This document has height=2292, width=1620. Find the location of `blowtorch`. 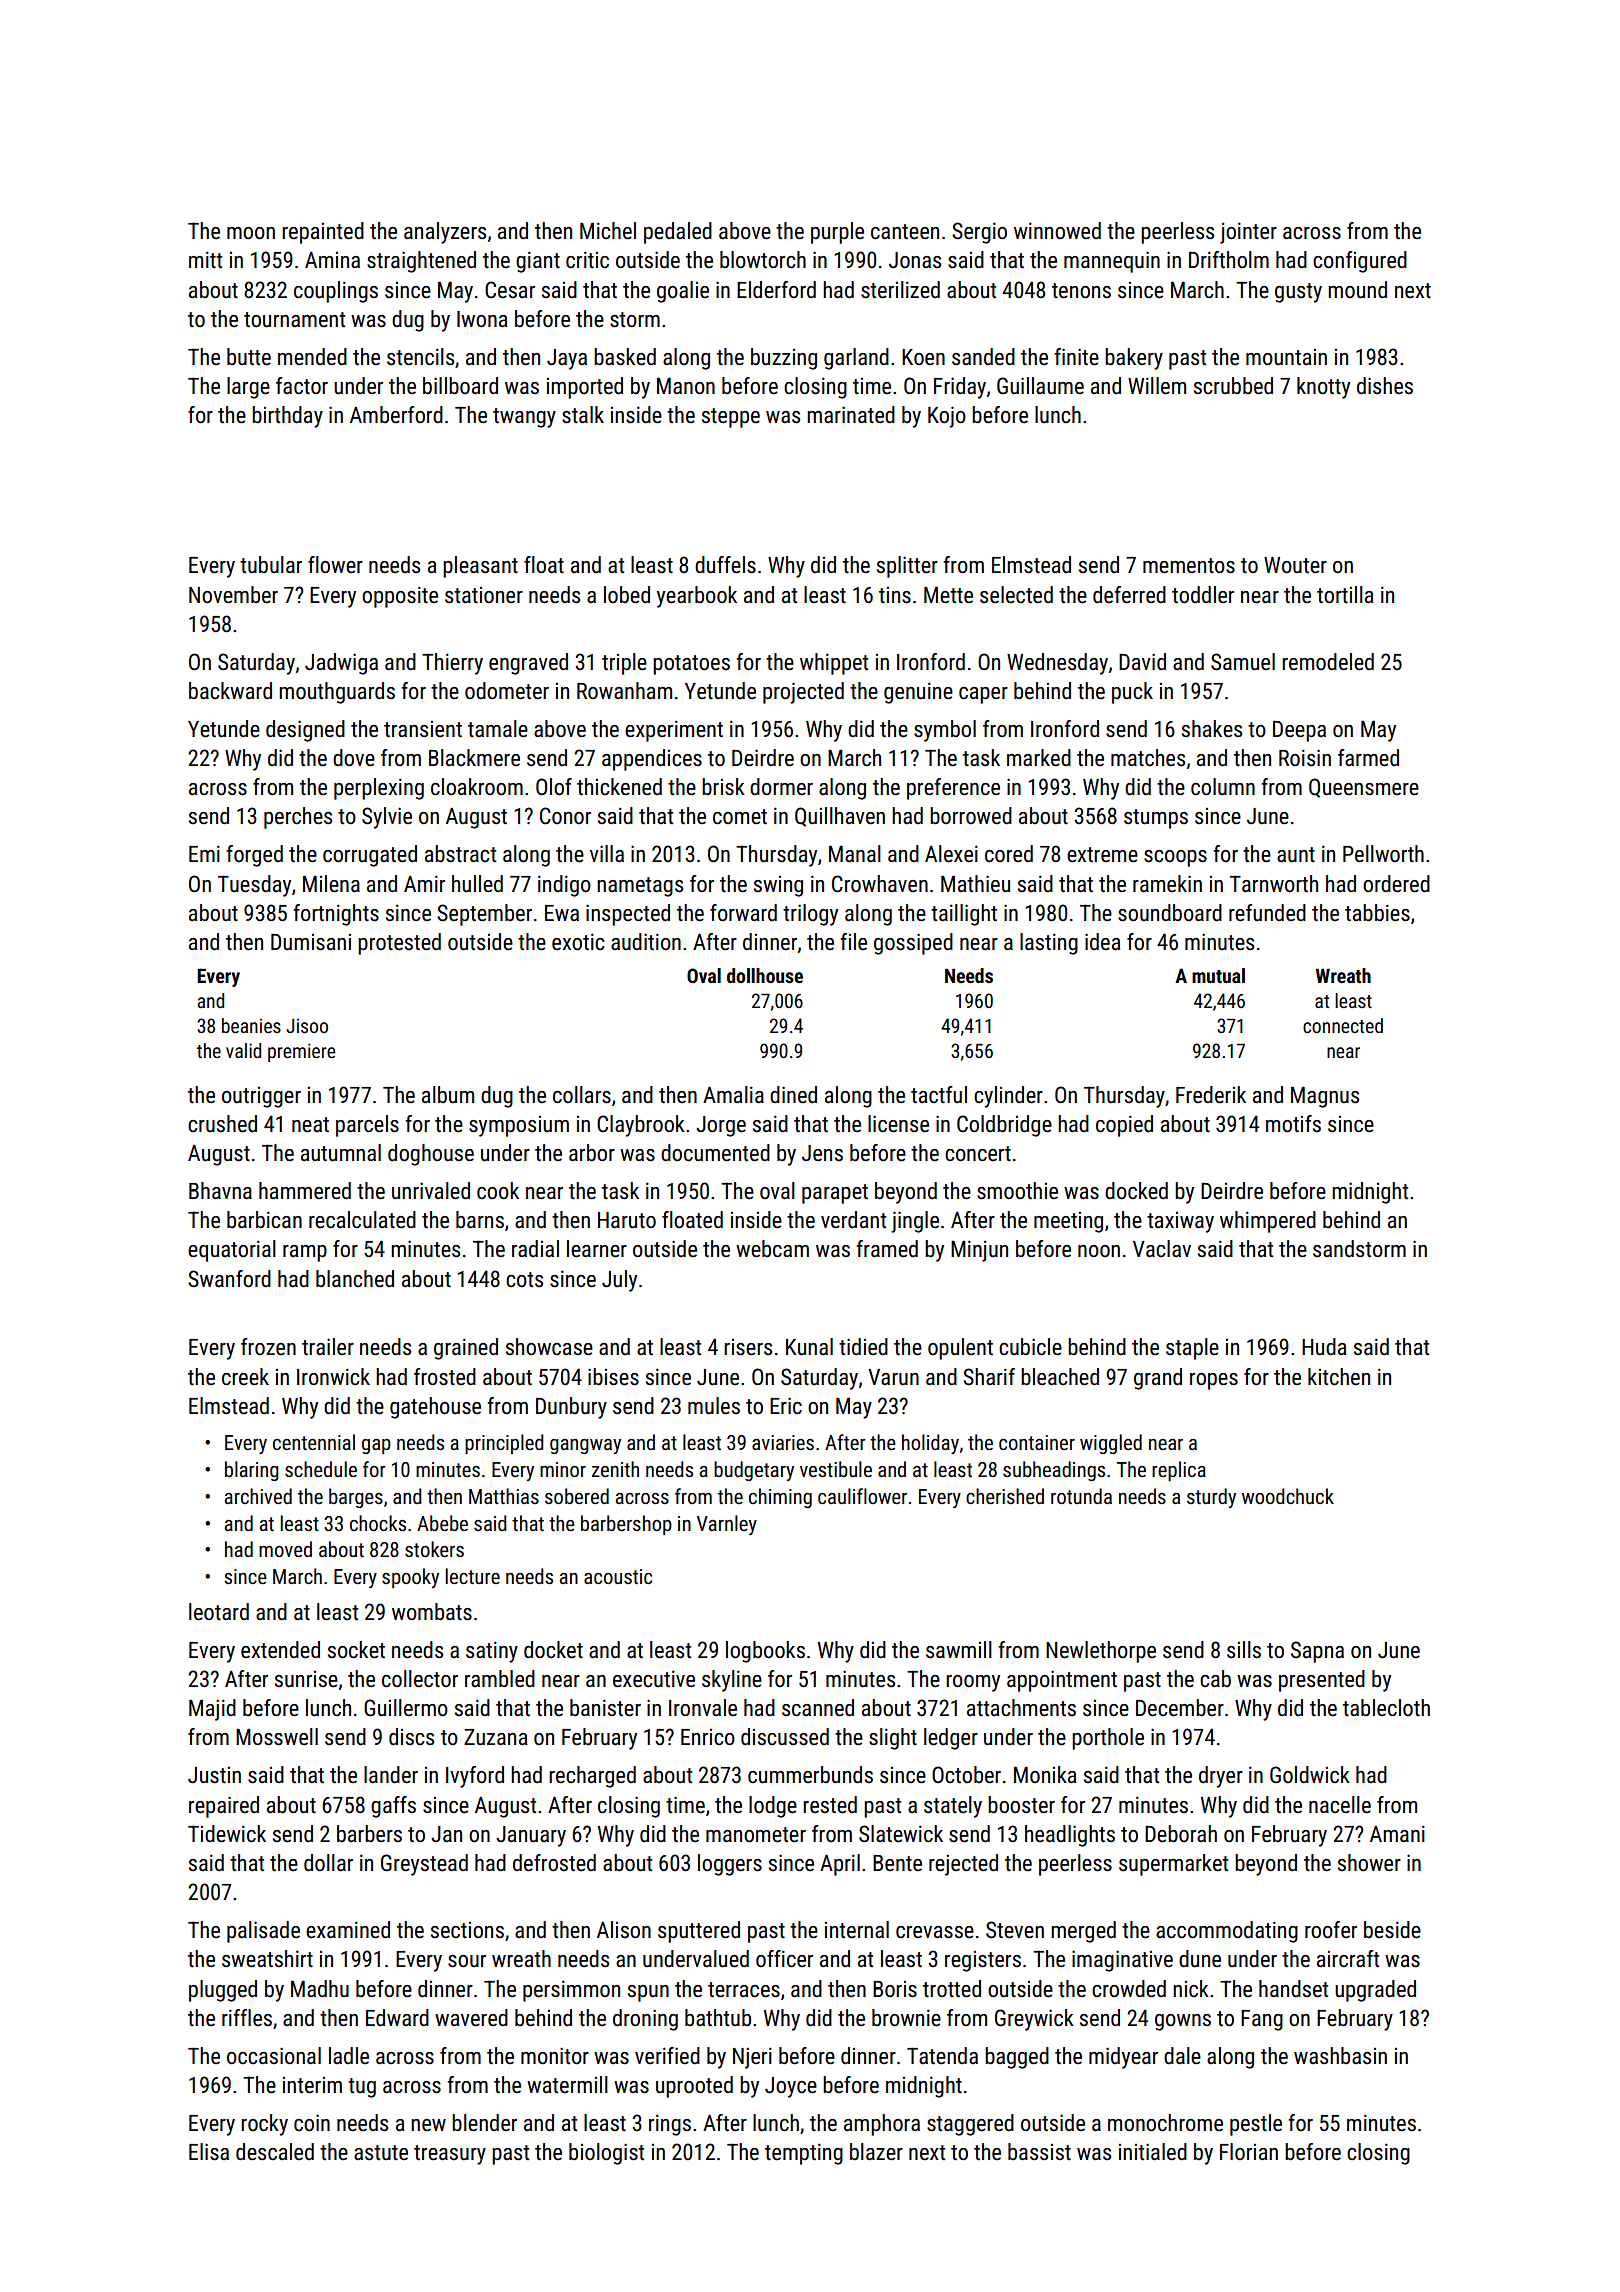

blowtorch is located at coordinates (763, 260).
